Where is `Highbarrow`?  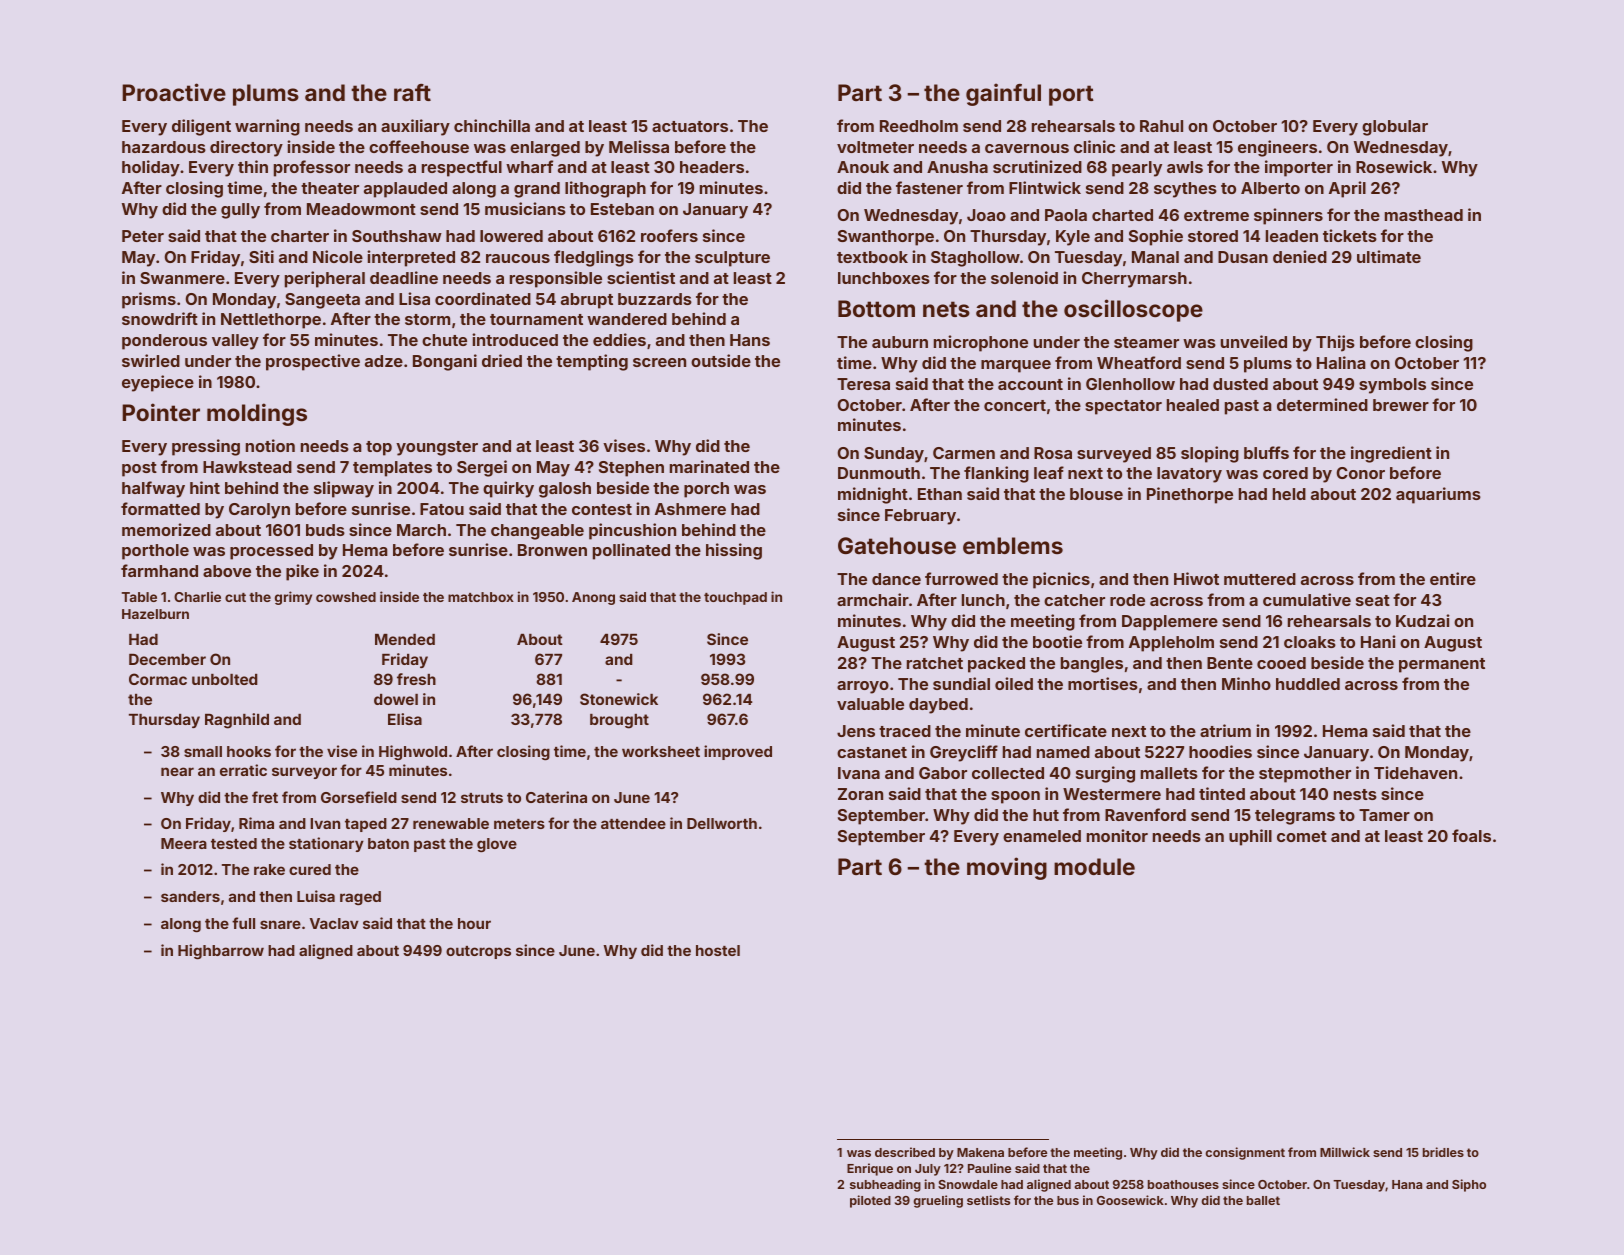 Highbarrow is located at coordinates (221, 951).
